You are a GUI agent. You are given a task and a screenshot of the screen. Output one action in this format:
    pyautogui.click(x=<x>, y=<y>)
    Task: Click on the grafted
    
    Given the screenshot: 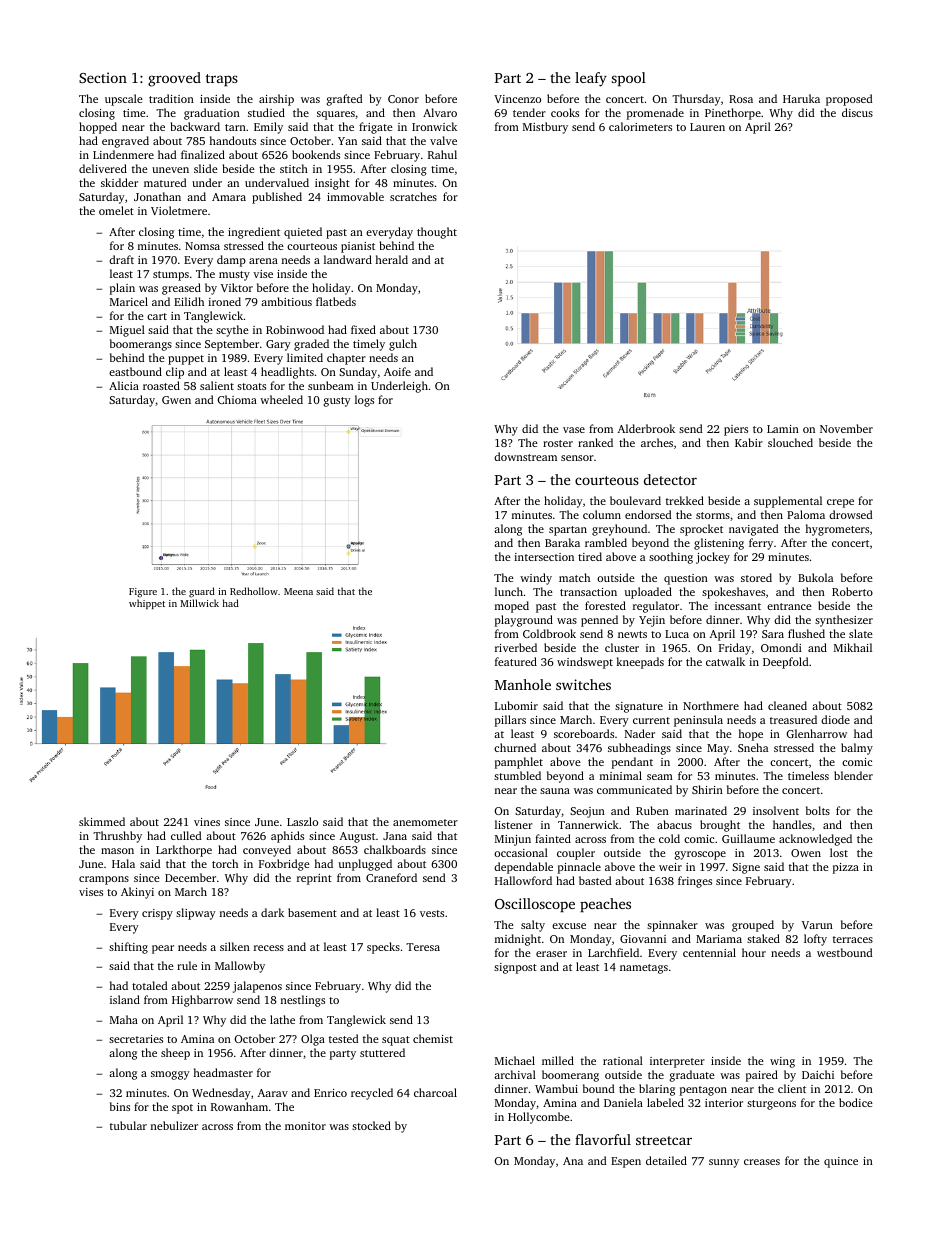 What is the action you would take?
    pyautogui.click(x=344, y=100)
